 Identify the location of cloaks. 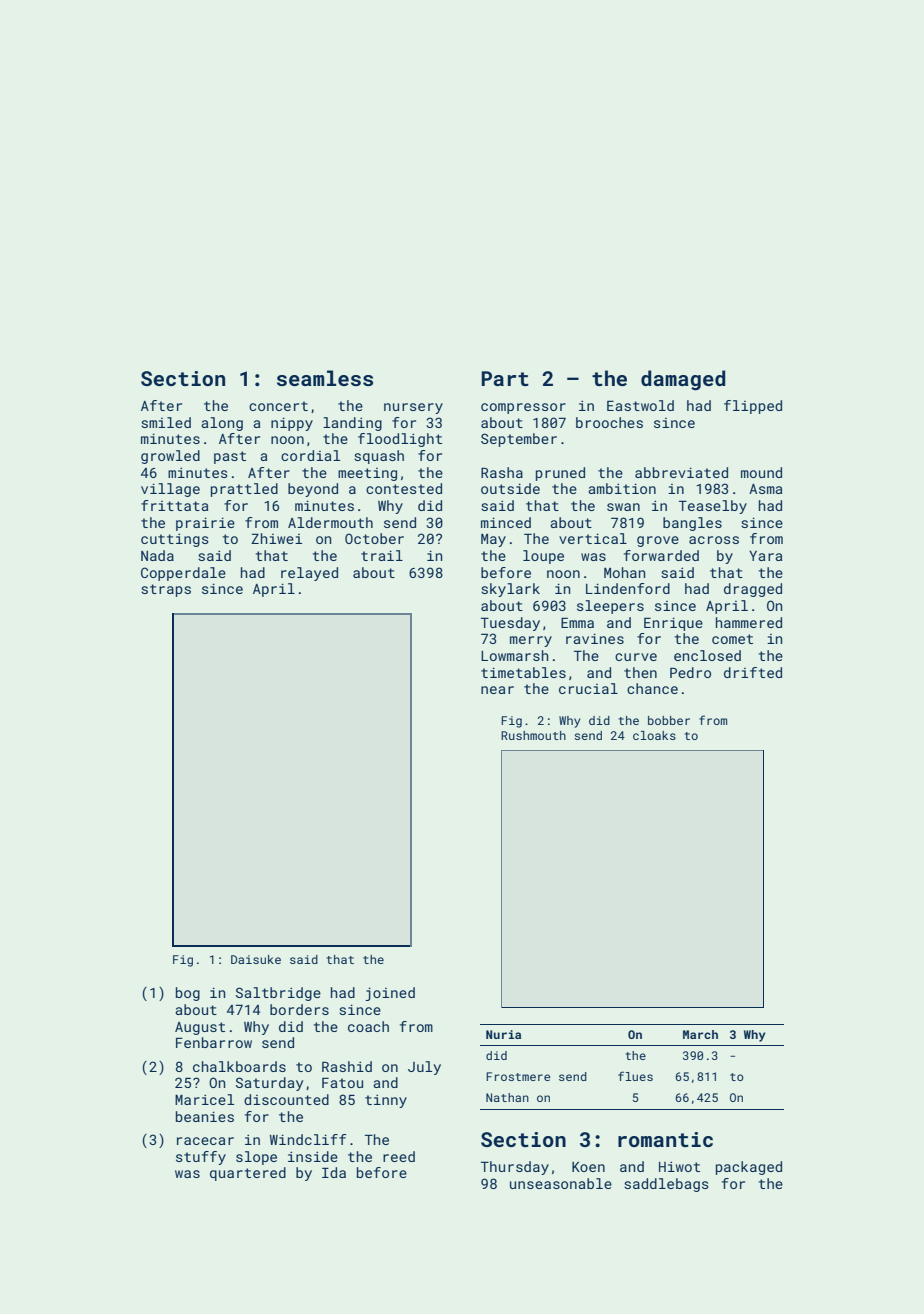
(654, 735).
